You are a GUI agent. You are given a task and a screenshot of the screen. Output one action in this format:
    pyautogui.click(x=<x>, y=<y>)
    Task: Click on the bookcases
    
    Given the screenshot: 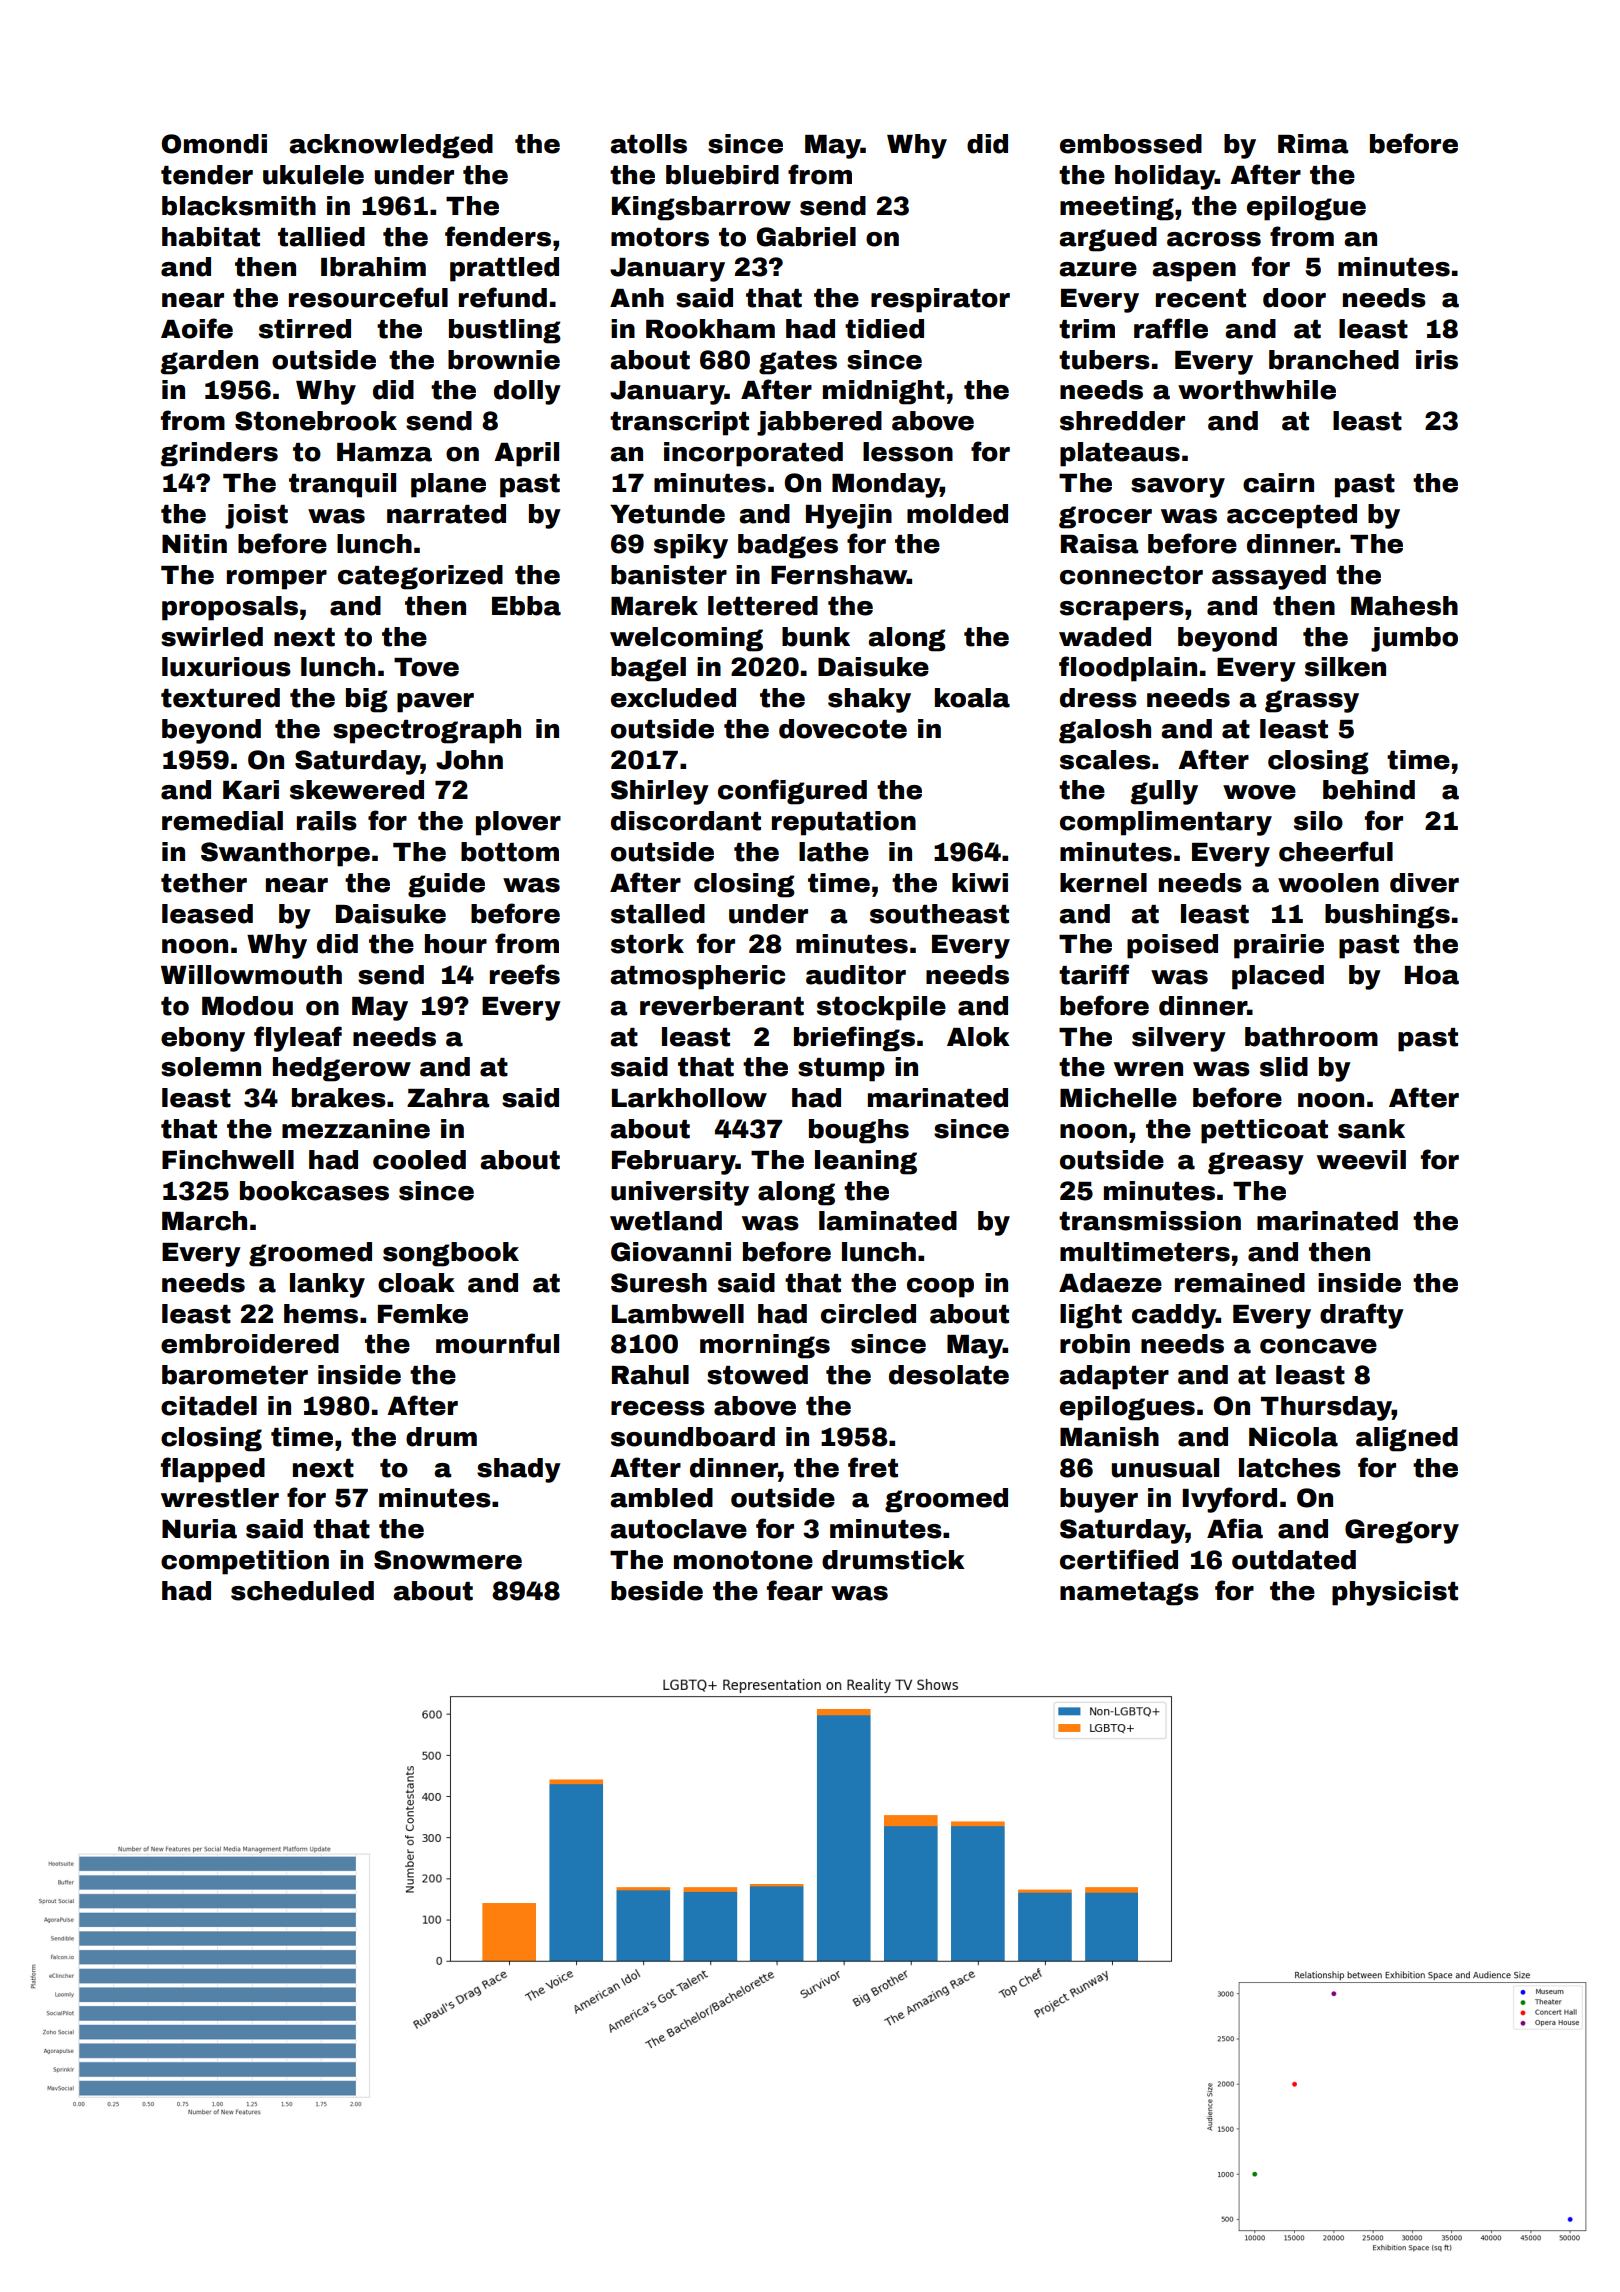 What is the action you would take?
    pyautogui.click(x=314, y=1191)
